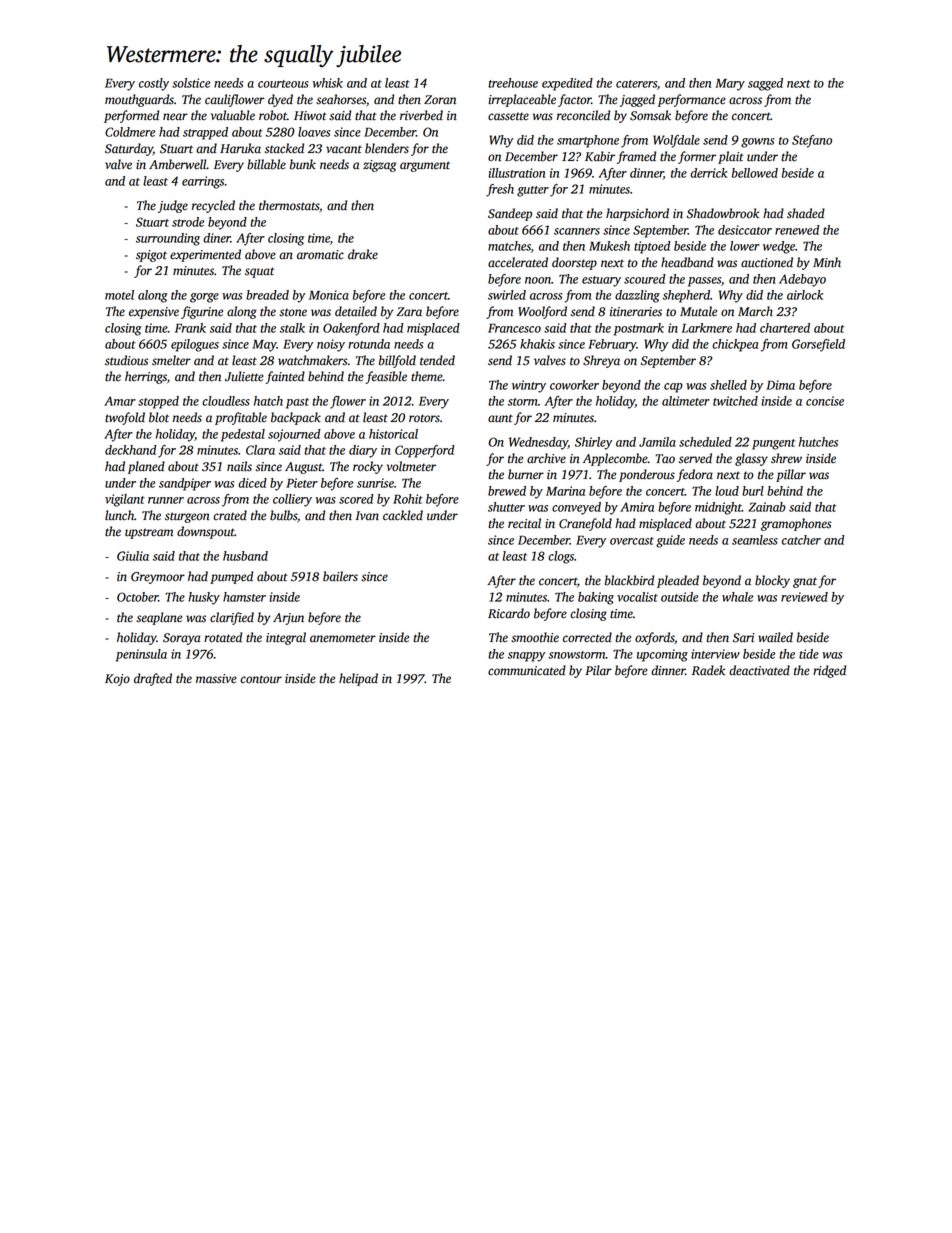  Describe the element at coordinates (735, 345) in the screenshot. I see `chickpea` at that location.
